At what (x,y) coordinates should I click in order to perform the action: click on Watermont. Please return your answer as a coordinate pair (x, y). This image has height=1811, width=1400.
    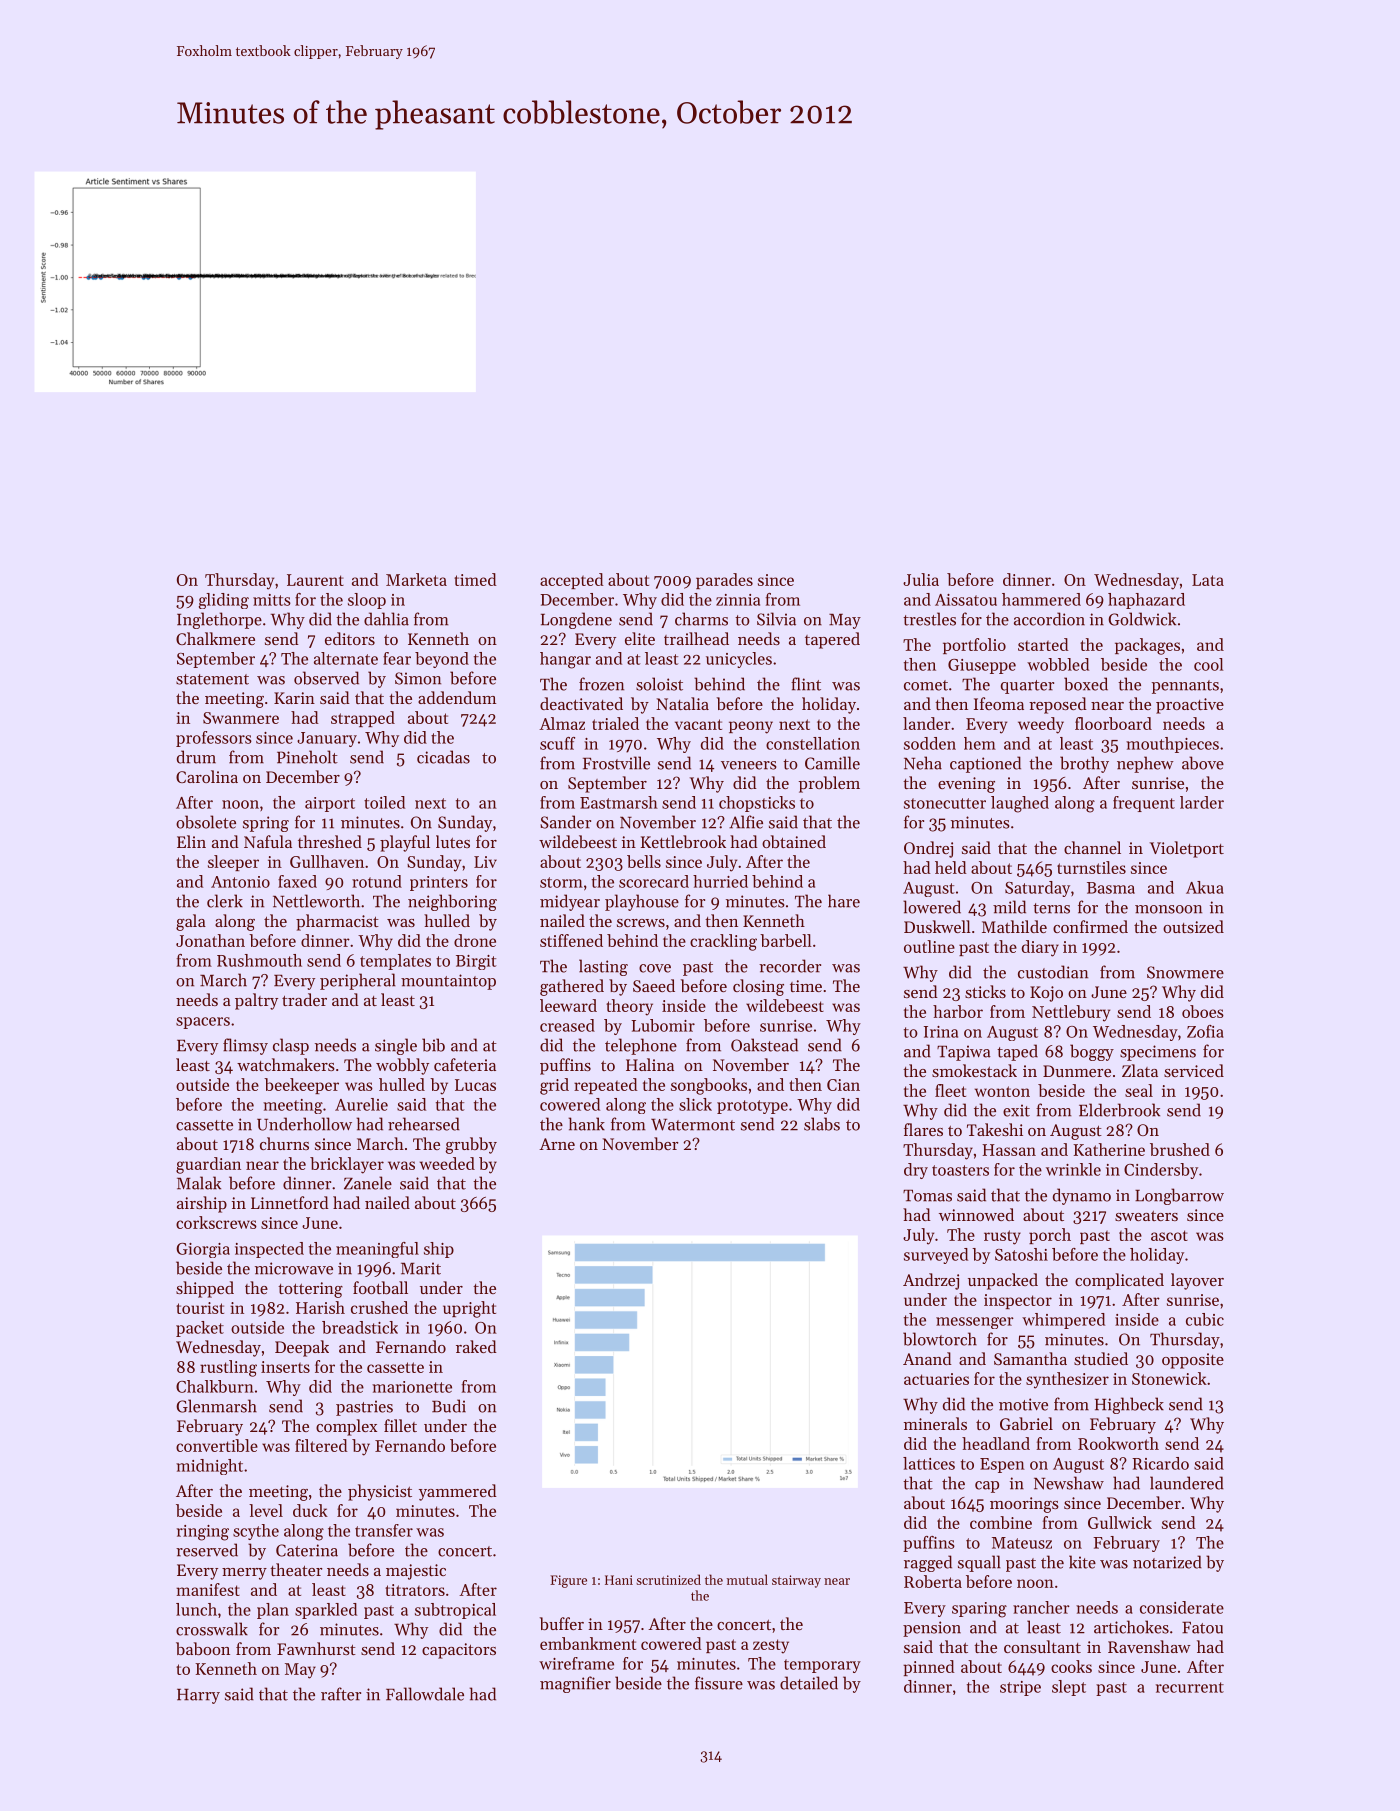
    Looking at the image, I should click on (693, 1125).
